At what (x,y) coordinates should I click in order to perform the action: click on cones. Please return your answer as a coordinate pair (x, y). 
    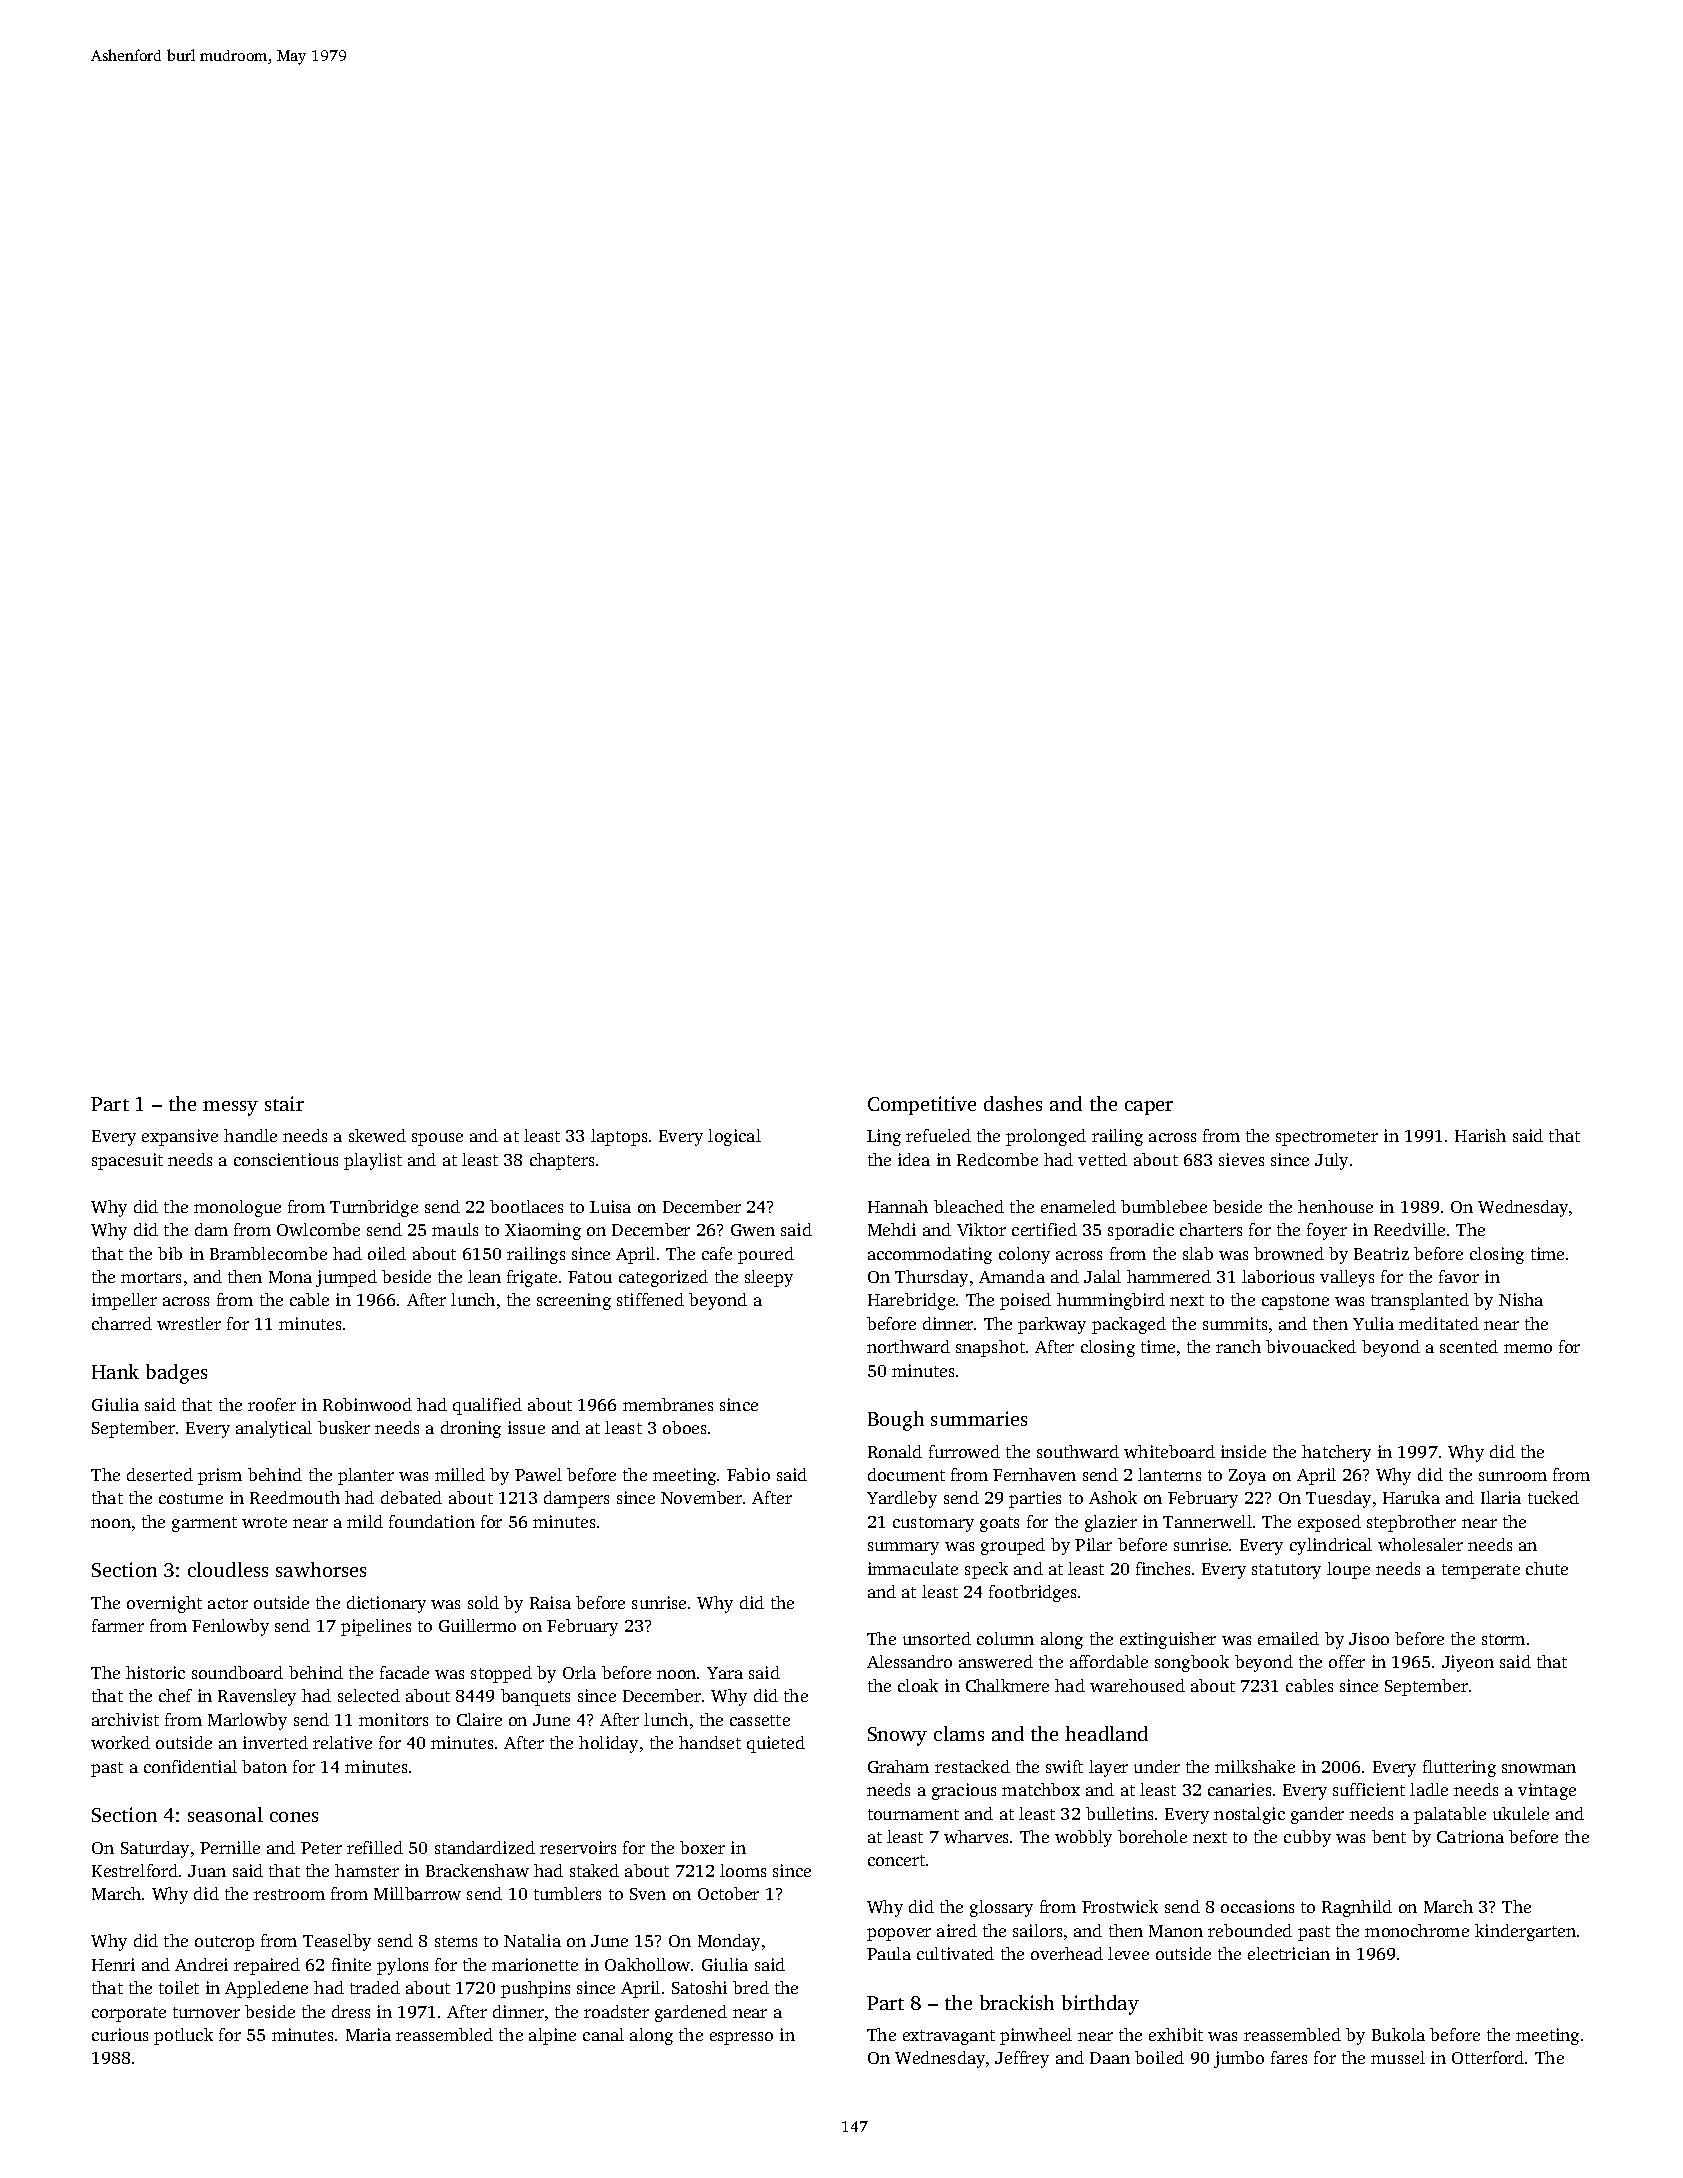
    Looking at the image, I should click on (294, 1817).
